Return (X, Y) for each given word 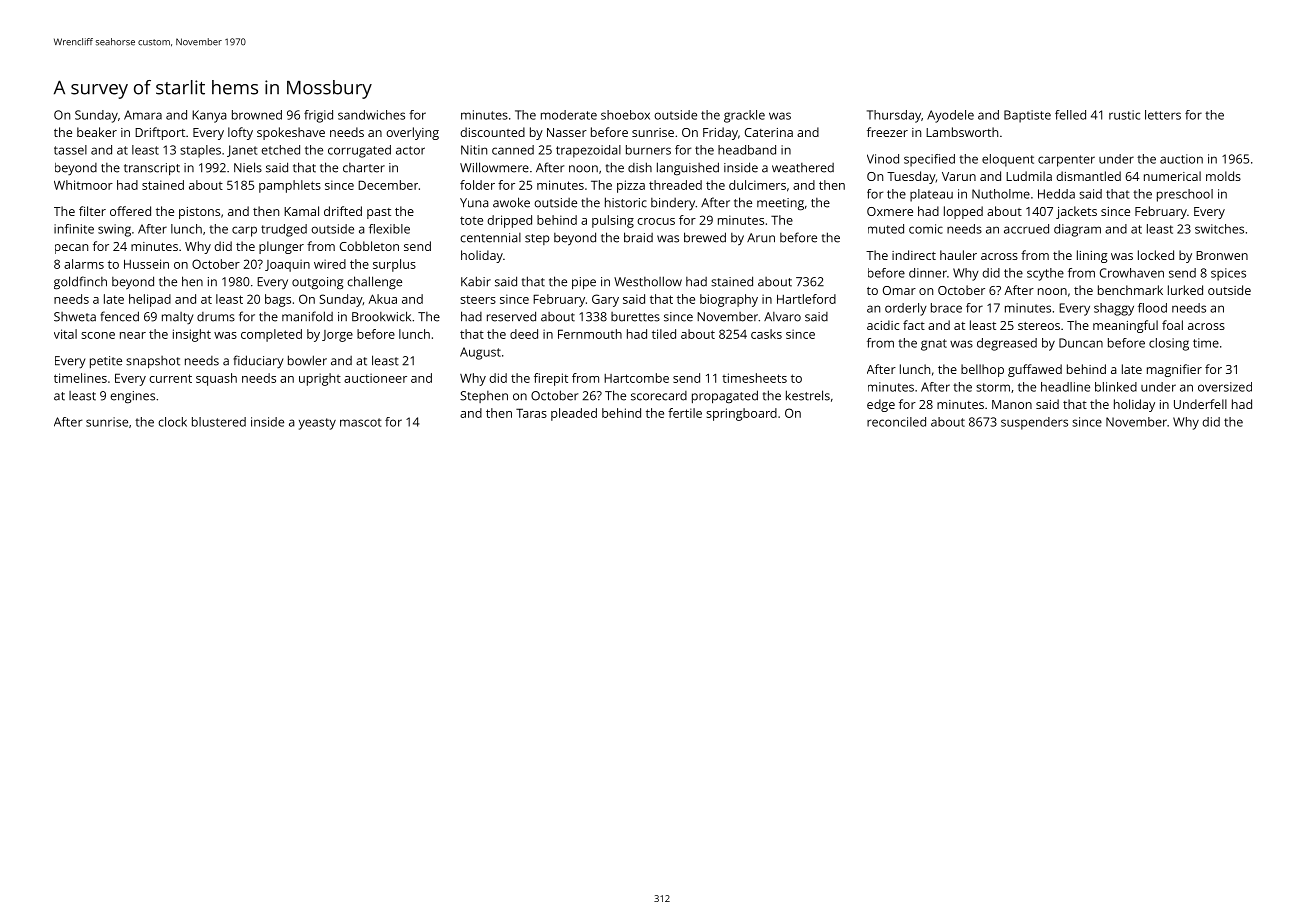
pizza (631, 186)
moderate (569, 115)
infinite (74, 229)
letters (1163, 115)
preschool (1185, 195)
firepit (551, 379)
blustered (219, 422)
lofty (240, 133)
